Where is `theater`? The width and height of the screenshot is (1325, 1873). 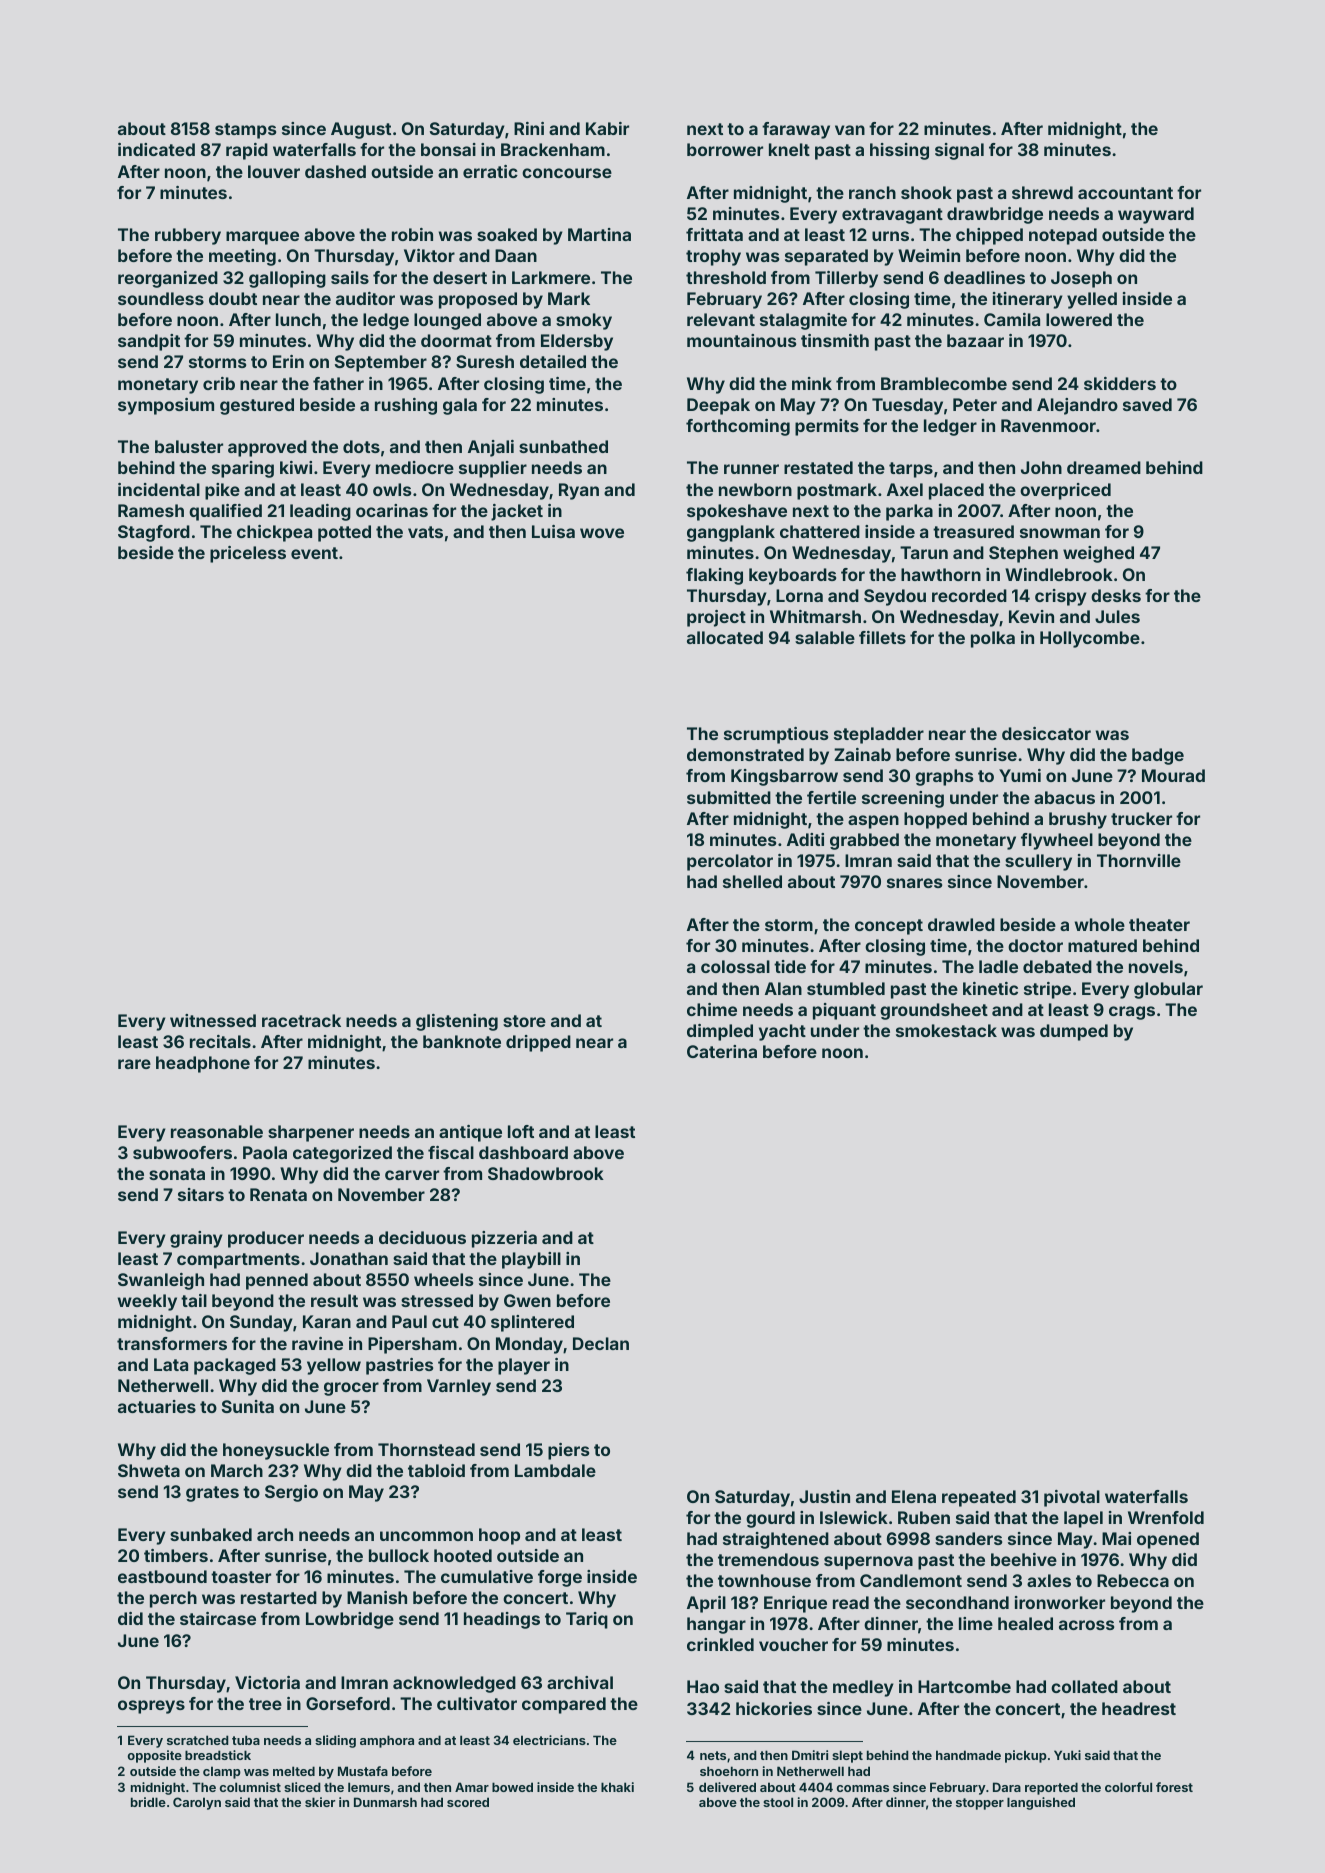 theater is located at coordinates (1159, 924).
